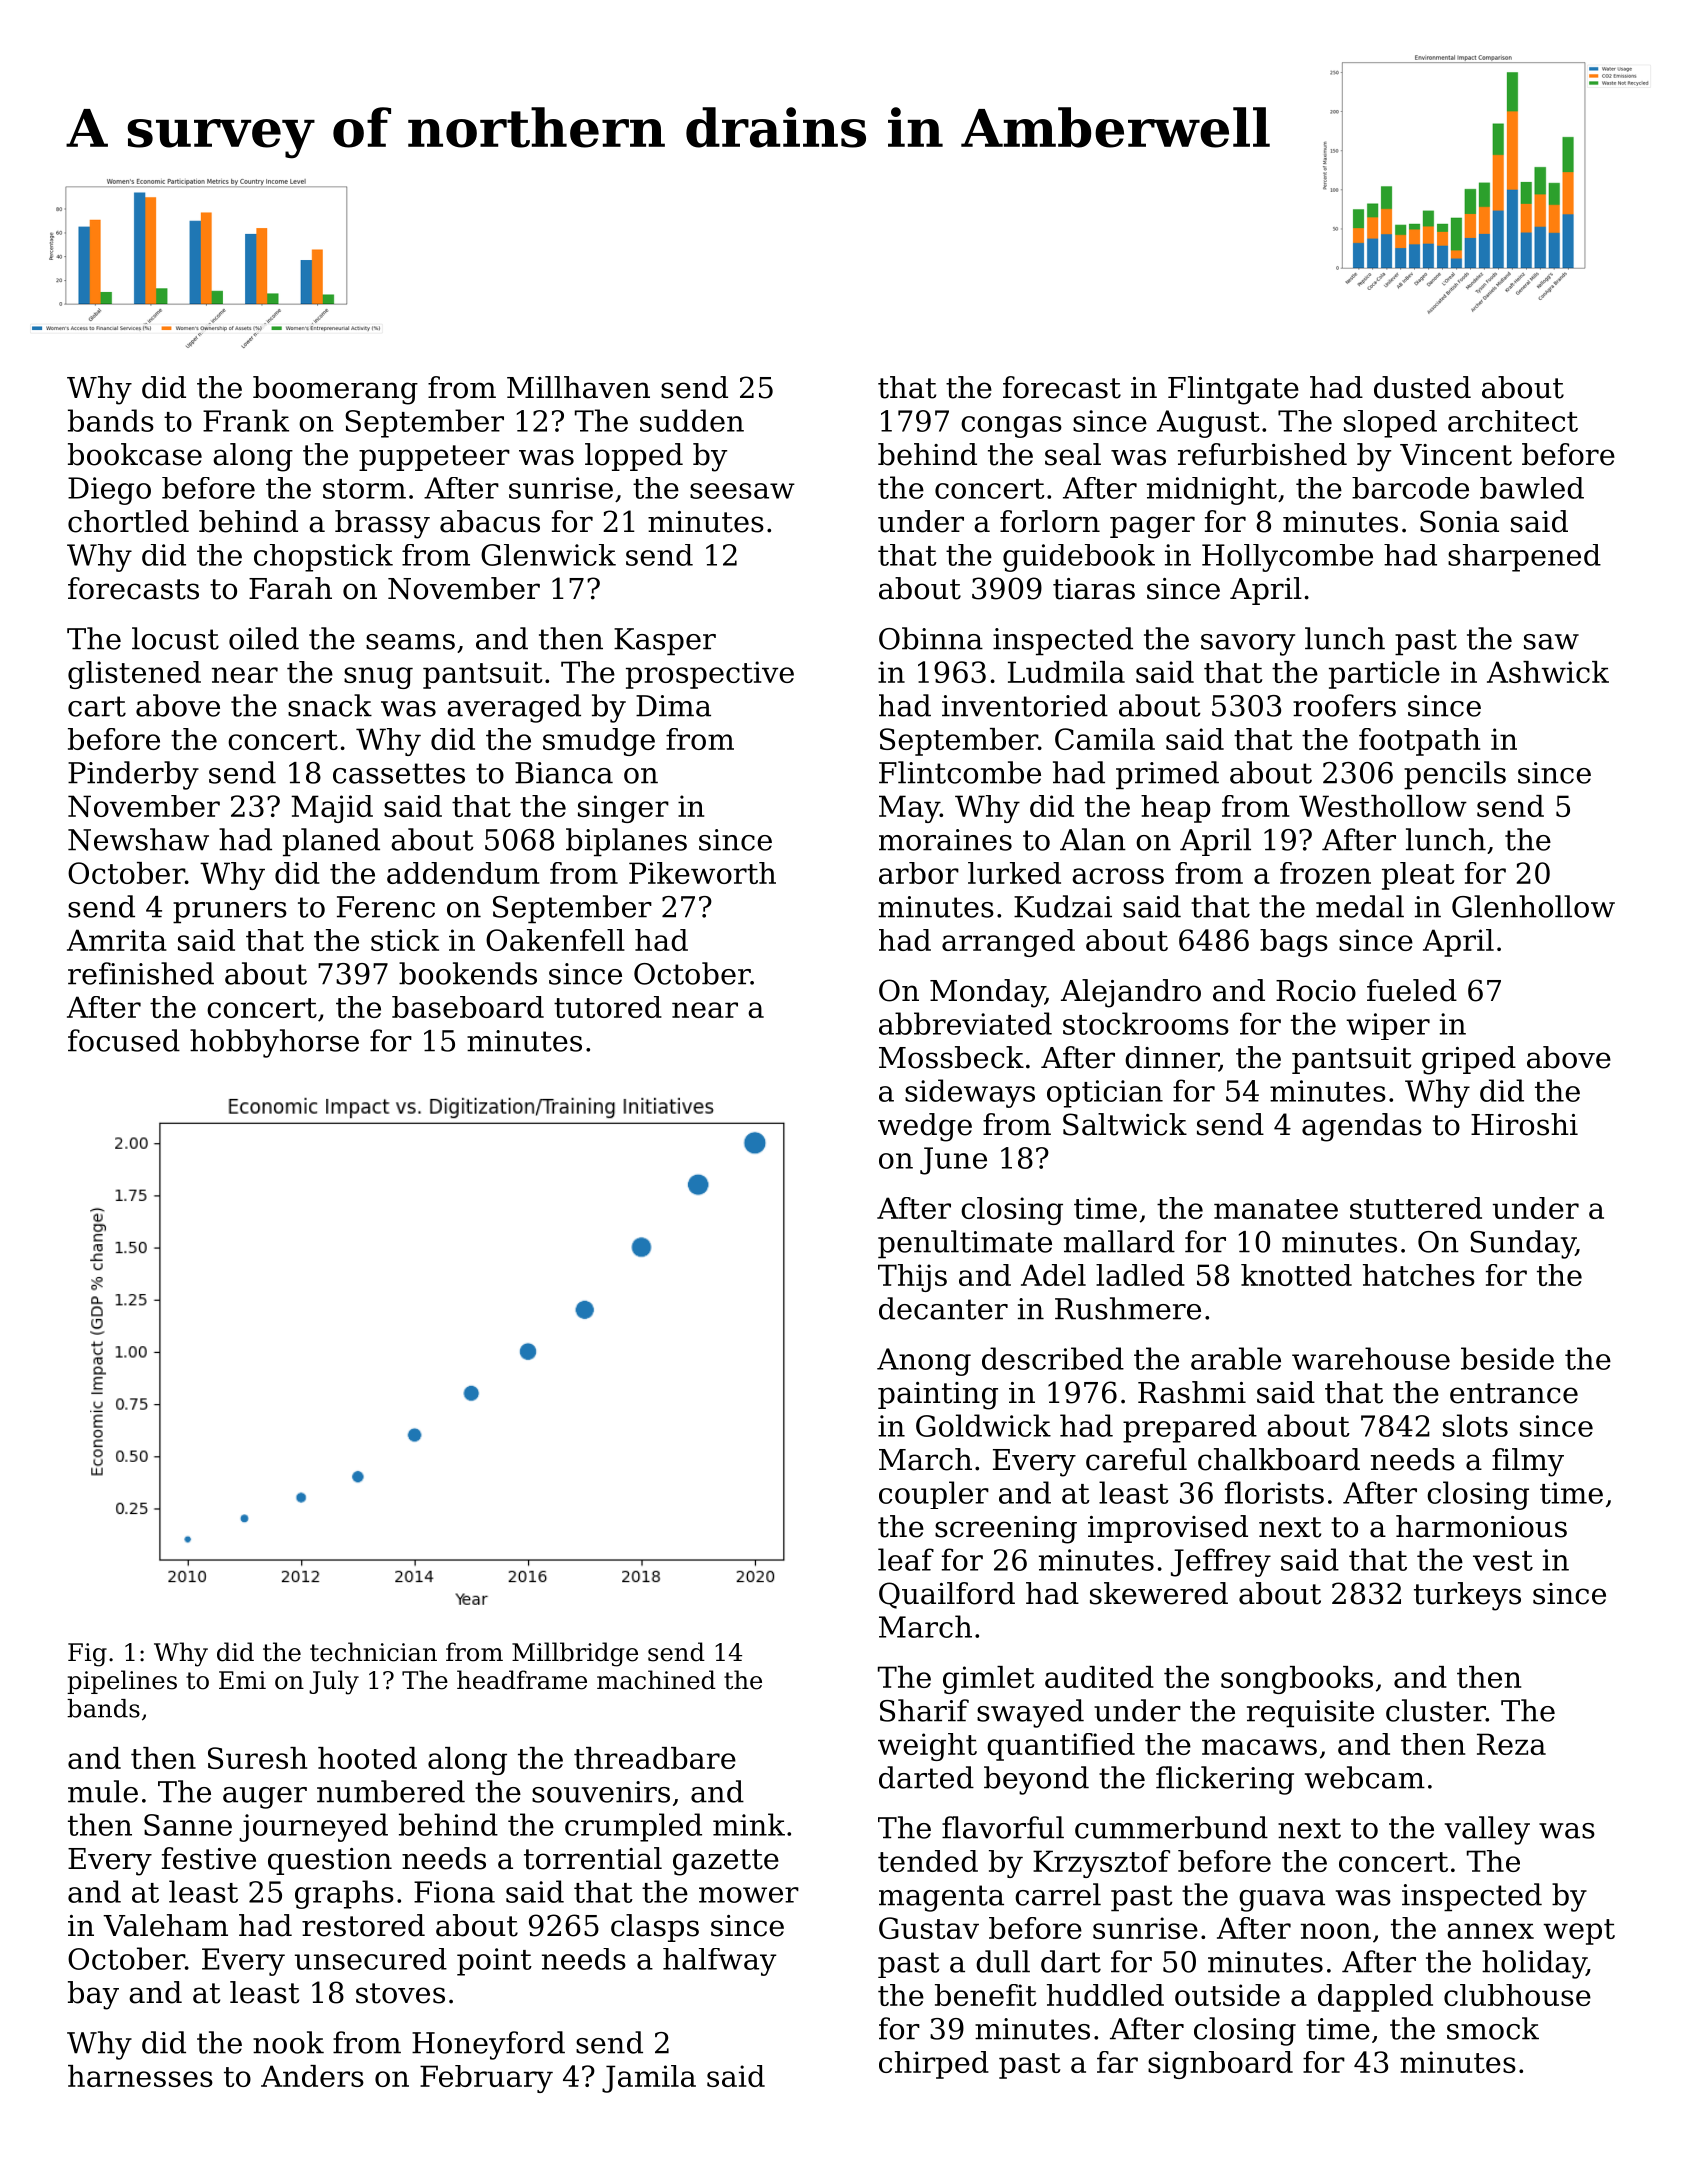 Image resolution: width=1683 pixels, height=2178 pixels. I want to click on dusted, so click(1422, 387).
